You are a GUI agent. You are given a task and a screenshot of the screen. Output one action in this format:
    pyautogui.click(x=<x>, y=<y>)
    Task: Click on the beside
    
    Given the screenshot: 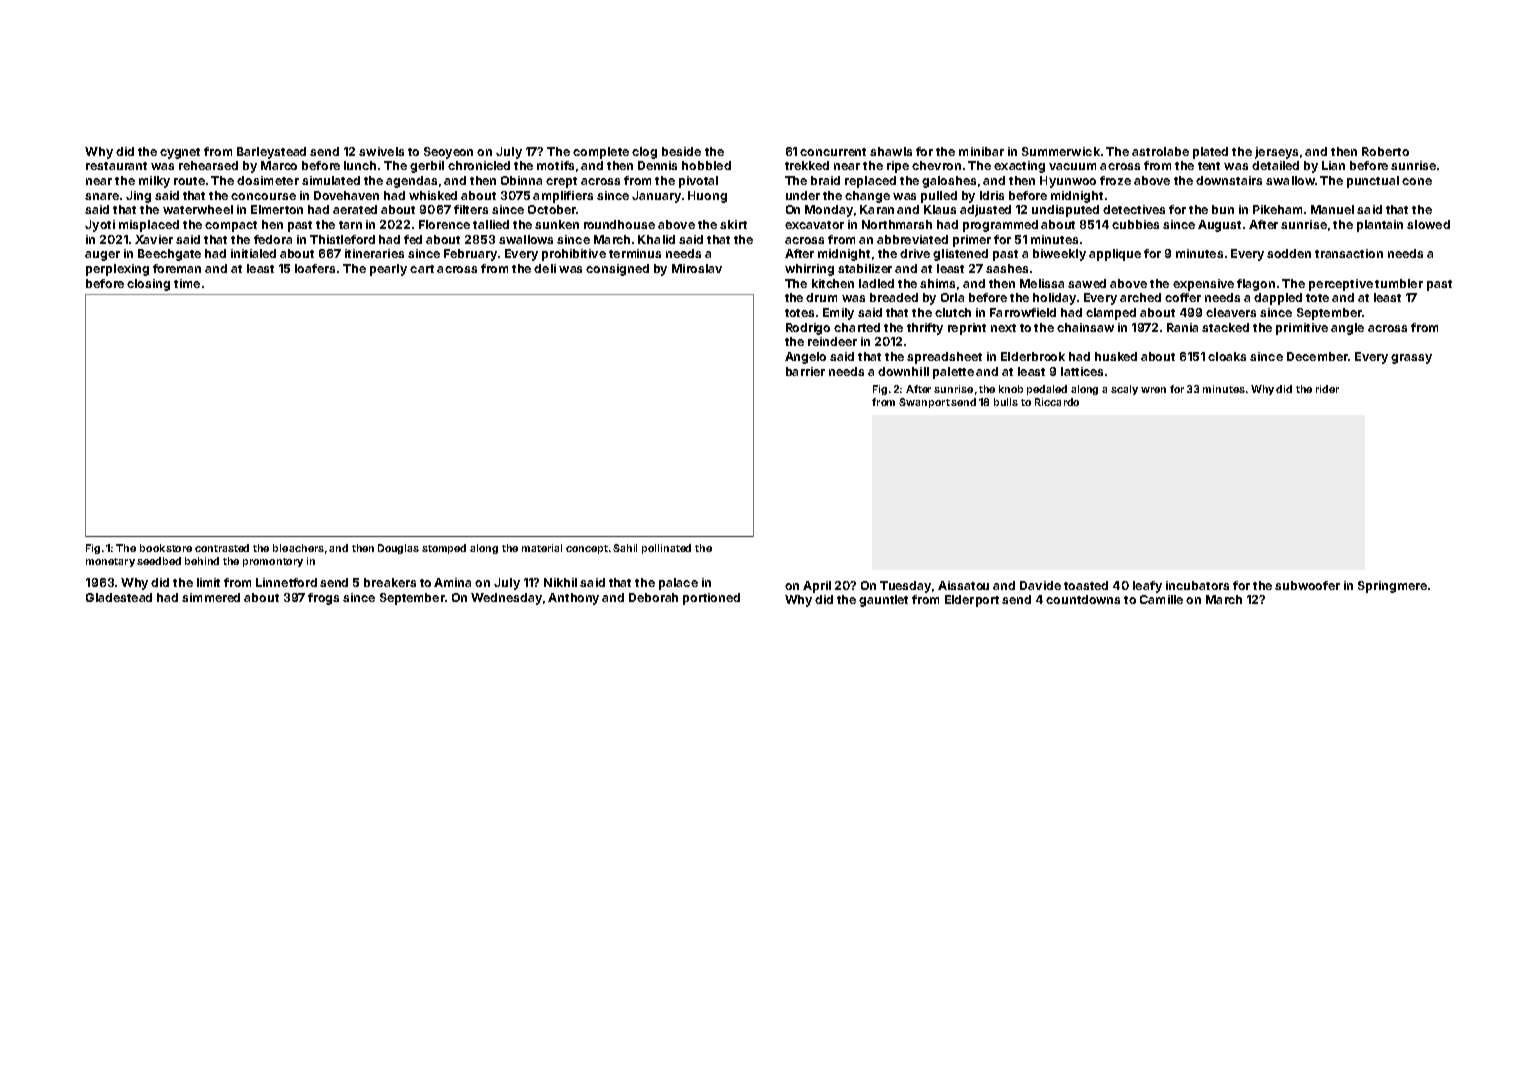 What is the action you would take?
    pyautogui.click(x=681, y=151)
